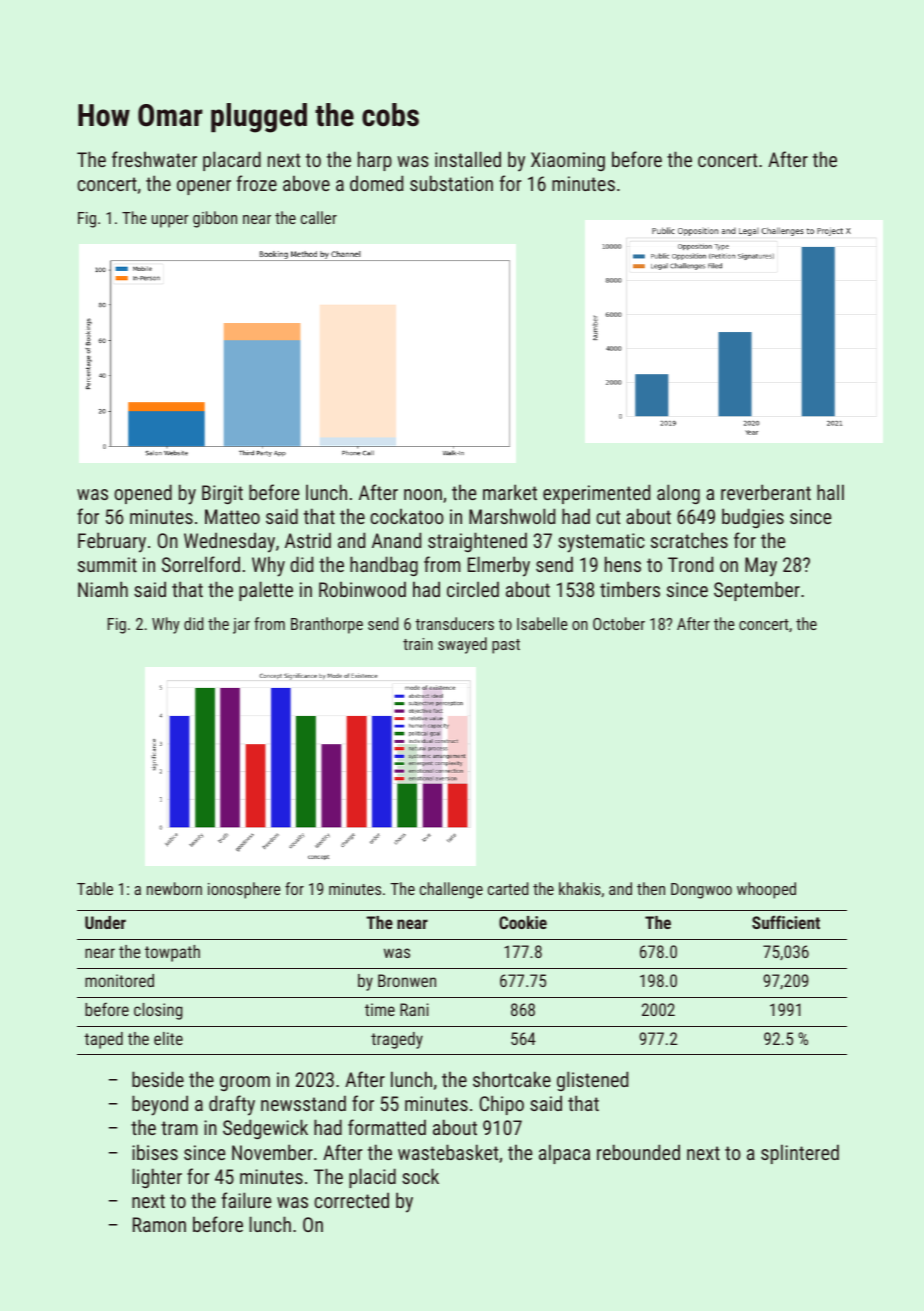  What do you see at coordinates (766, 492) in the document?
I see `reverberant` at bounding box center [766, 492].
